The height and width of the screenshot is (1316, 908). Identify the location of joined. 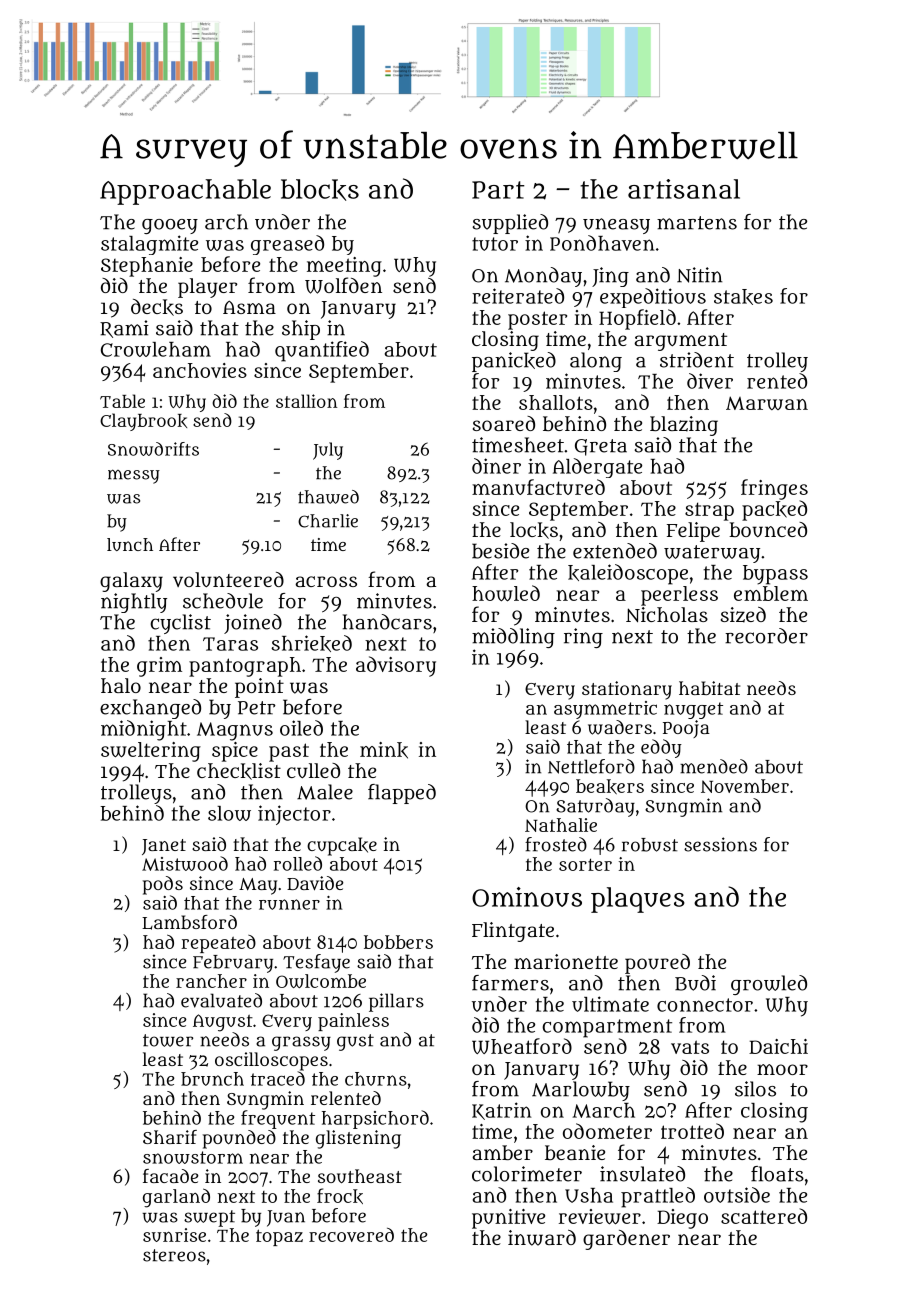
(253, 624).
